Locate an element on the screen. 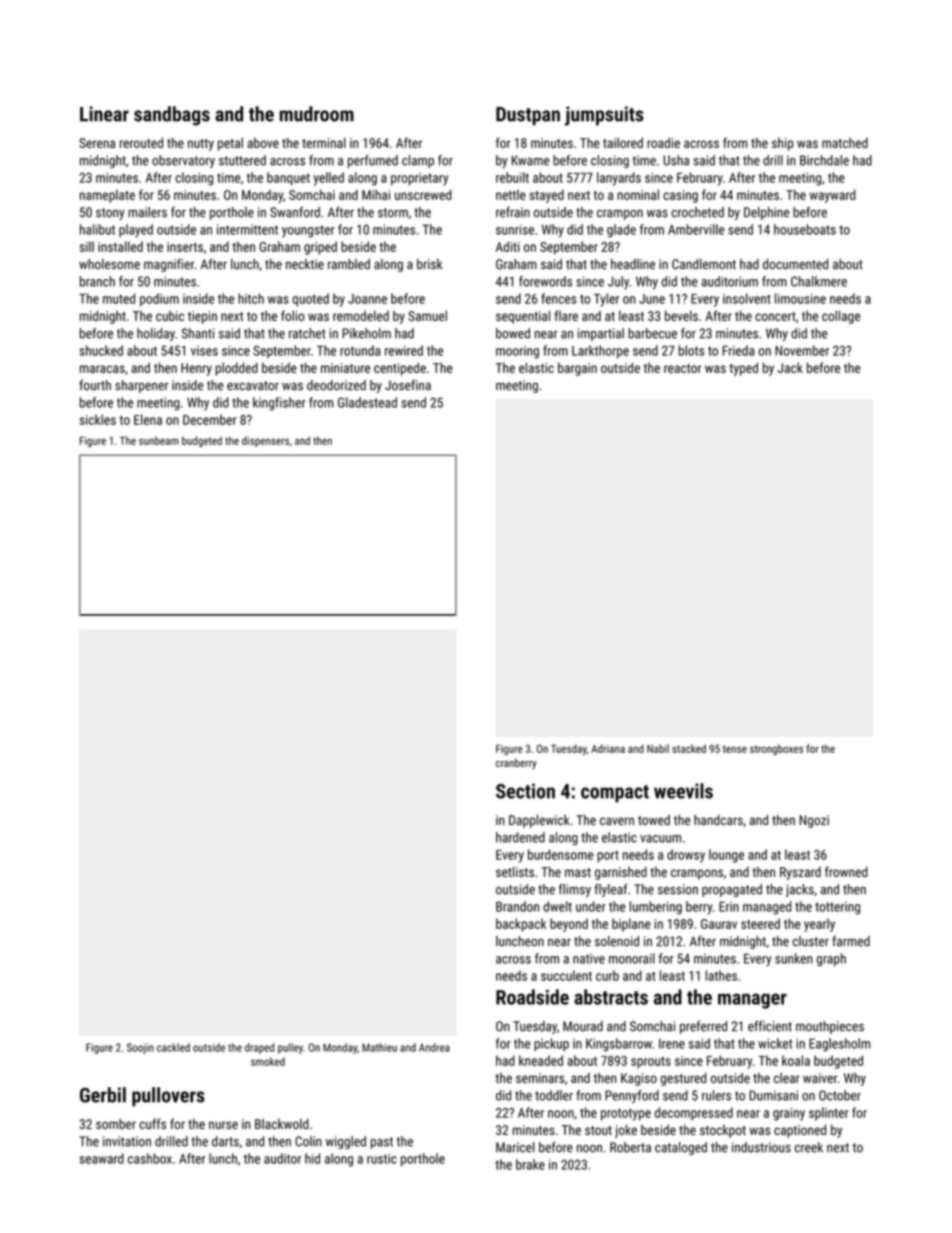 This screenshot has width=952, height=1233. Dapplewick is located at coordinates (539, 821).
